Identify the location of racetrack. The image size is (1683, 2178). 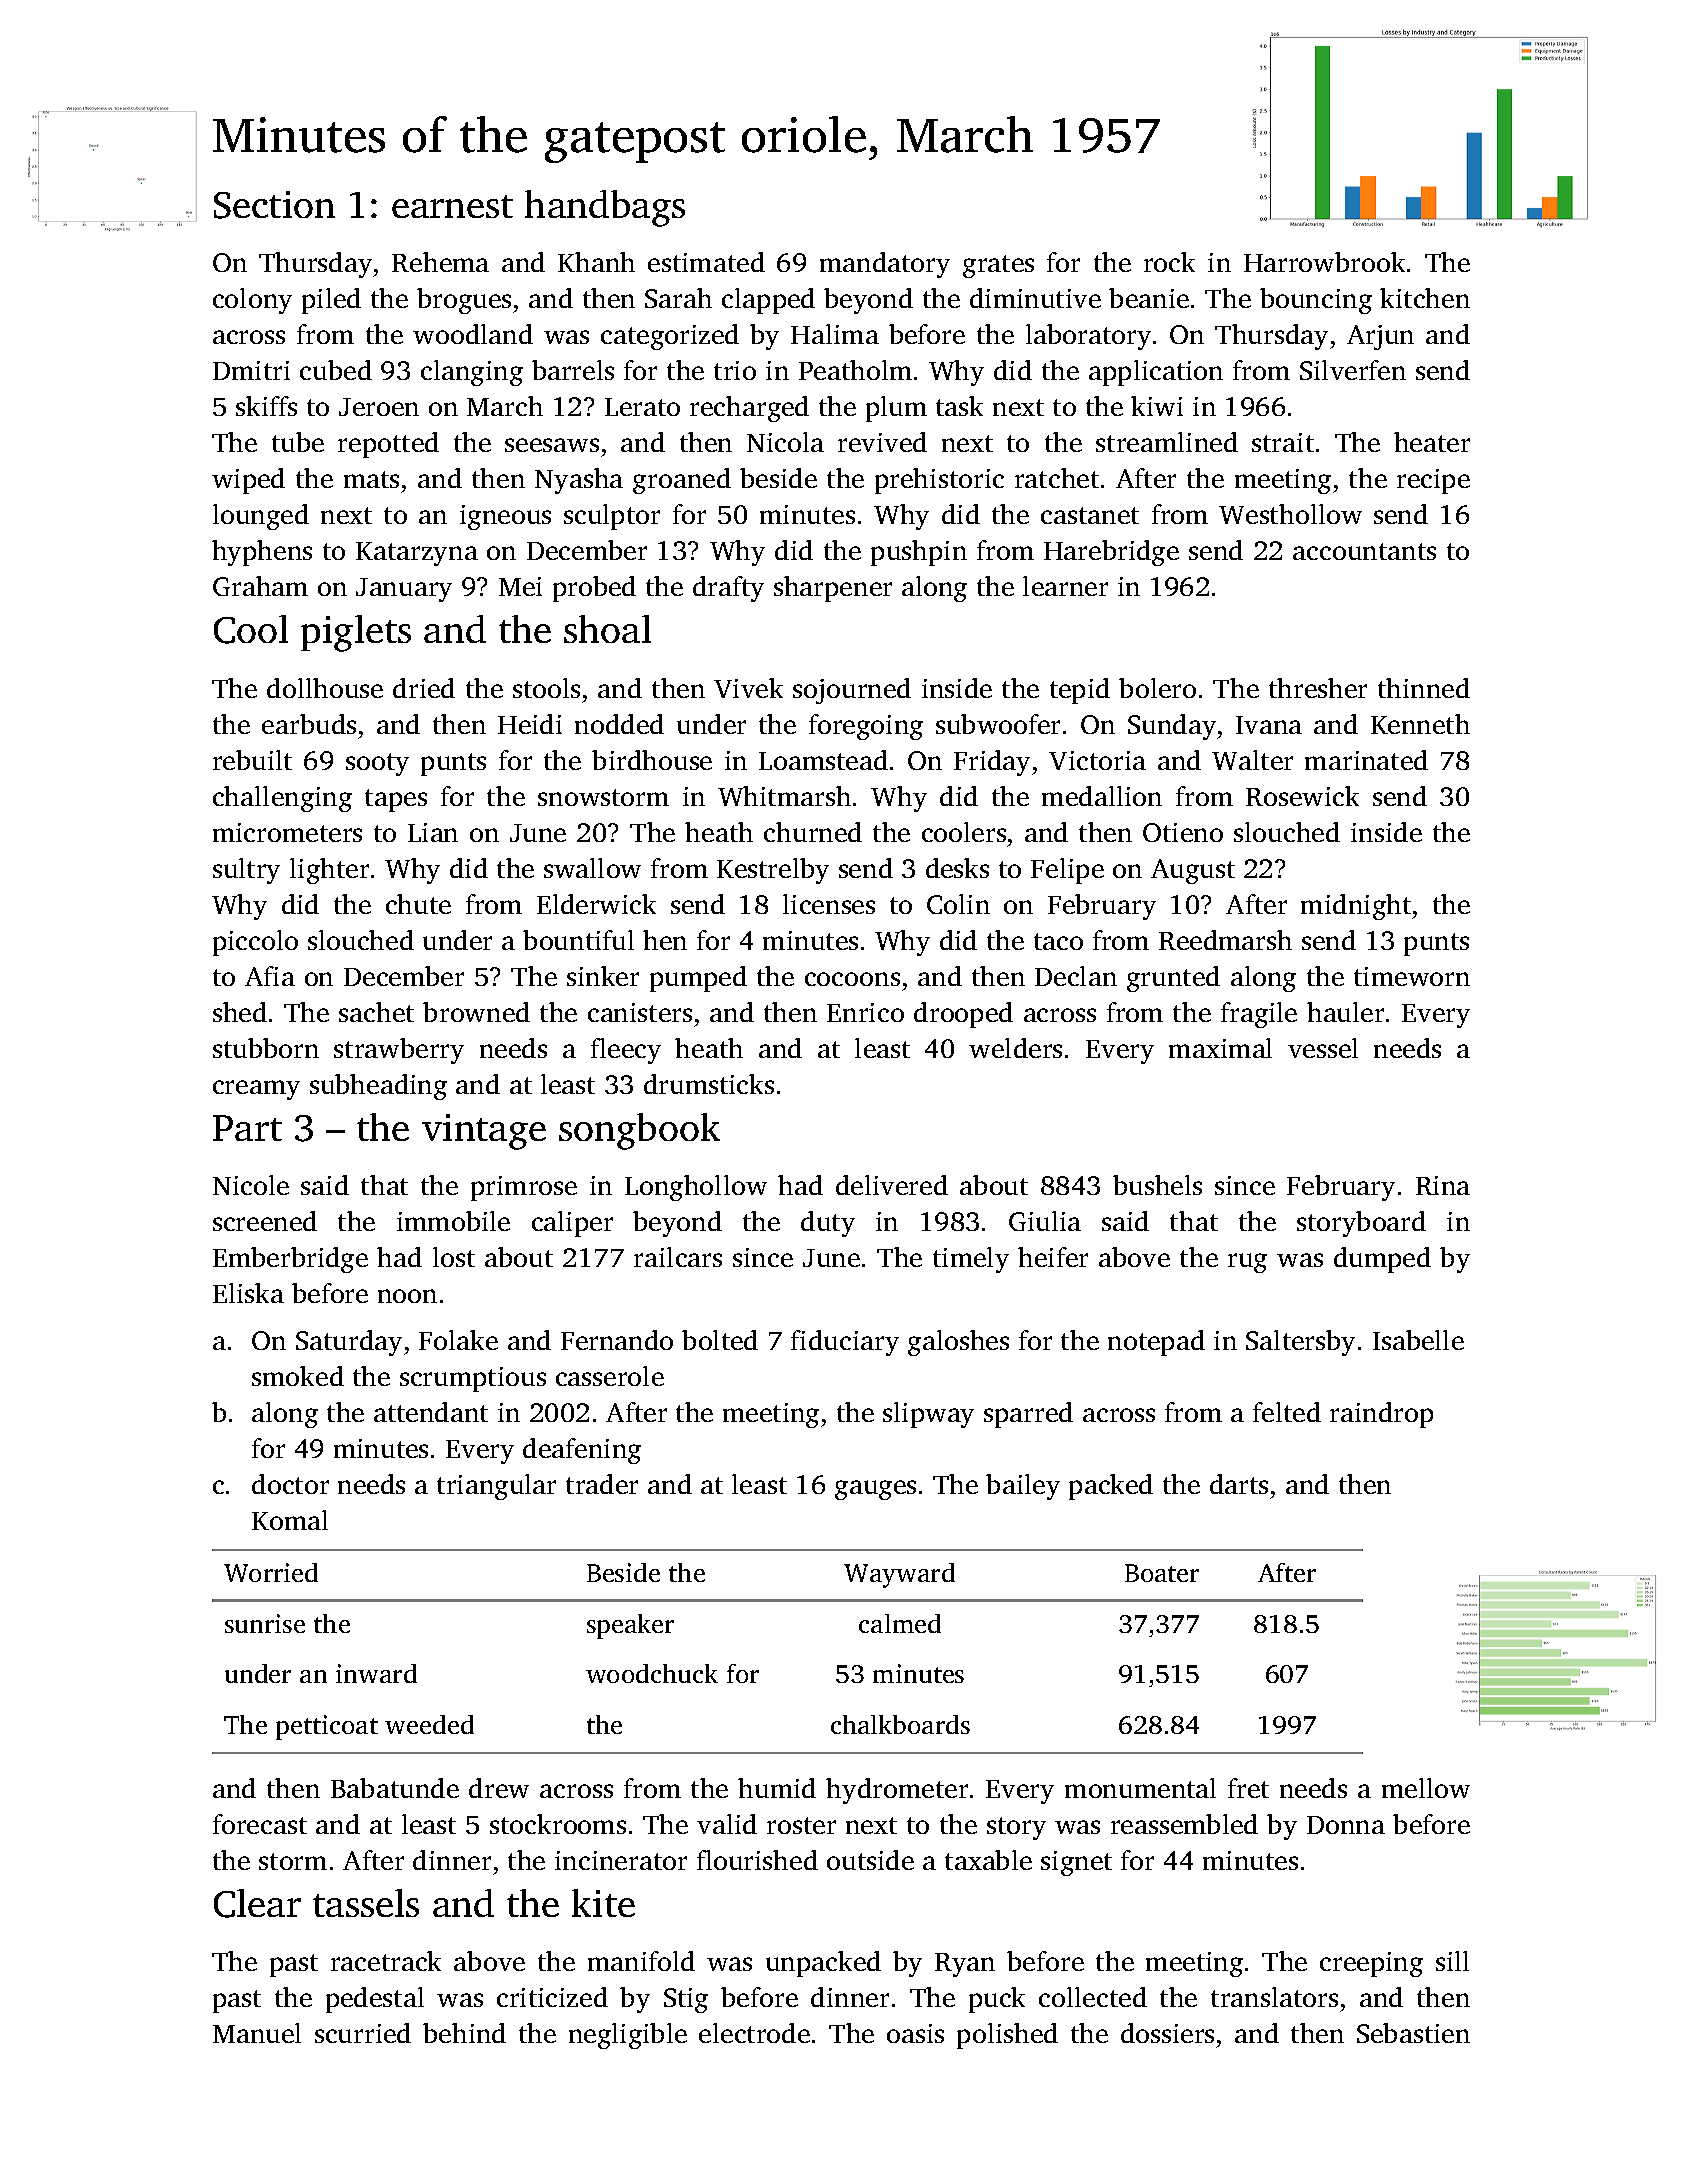
(386, 1961).
